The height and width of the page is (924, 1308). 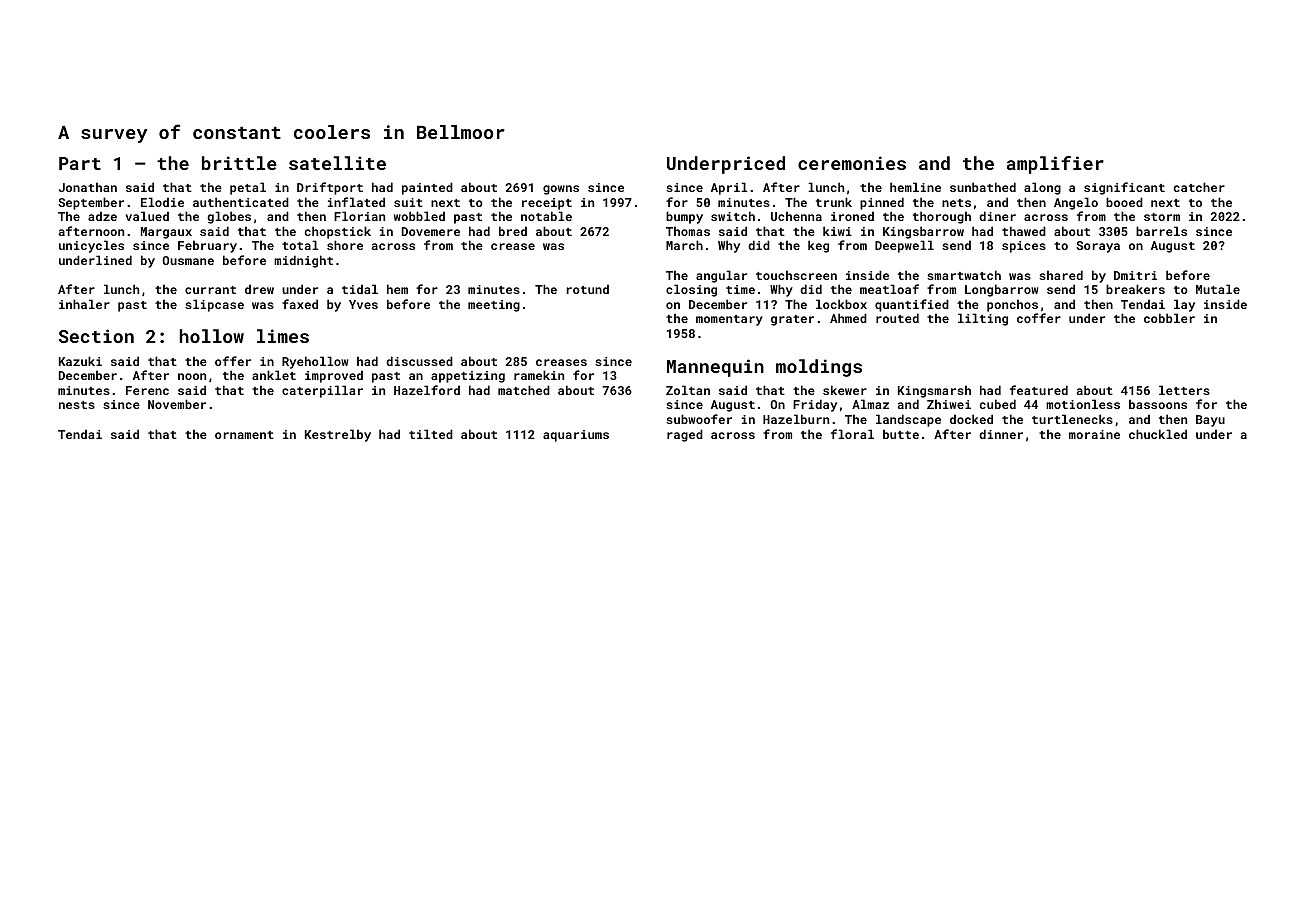 What do you see at coordinates (1055, 165) in the page?
I see `amplifier` at bounding box center [1055, 165].
